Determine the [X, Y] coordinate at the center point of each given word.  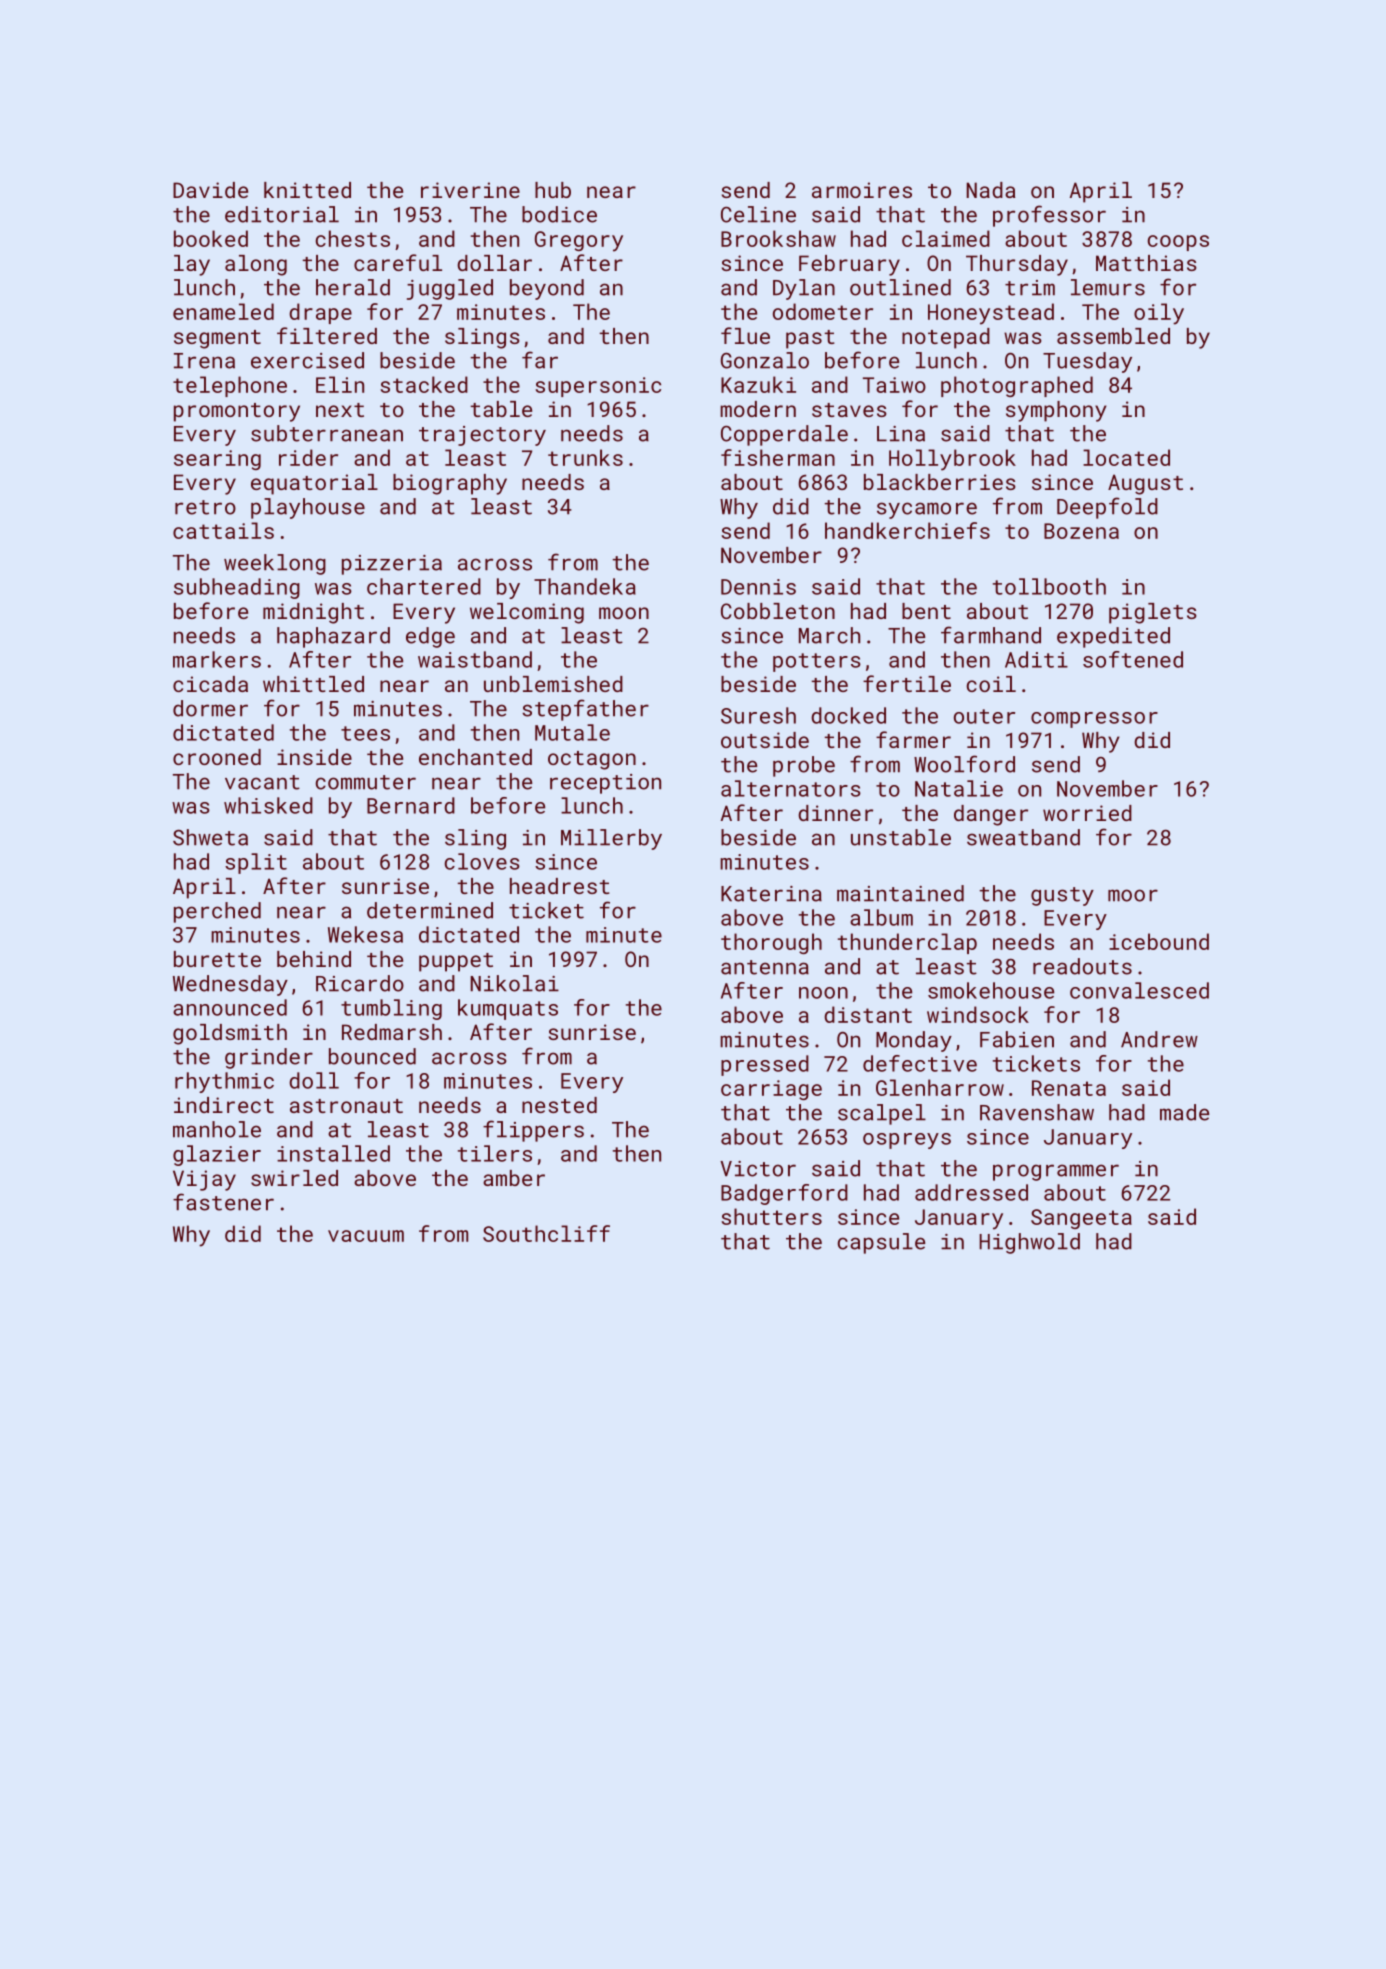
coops [1178, 243]
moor [1133, 895]
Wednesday [230, 985]
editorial [282, 214]
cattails [223, 530]
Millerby [611, 839]
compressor [1094, 720]
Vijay [204, 1180]
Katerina [771, 894]
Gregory [579, 241]
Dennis [758, 587]
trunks [585, 457]
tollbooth [1049, 586]
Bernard [411, 805]
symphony [1056, 411]
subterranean [327, 433]
